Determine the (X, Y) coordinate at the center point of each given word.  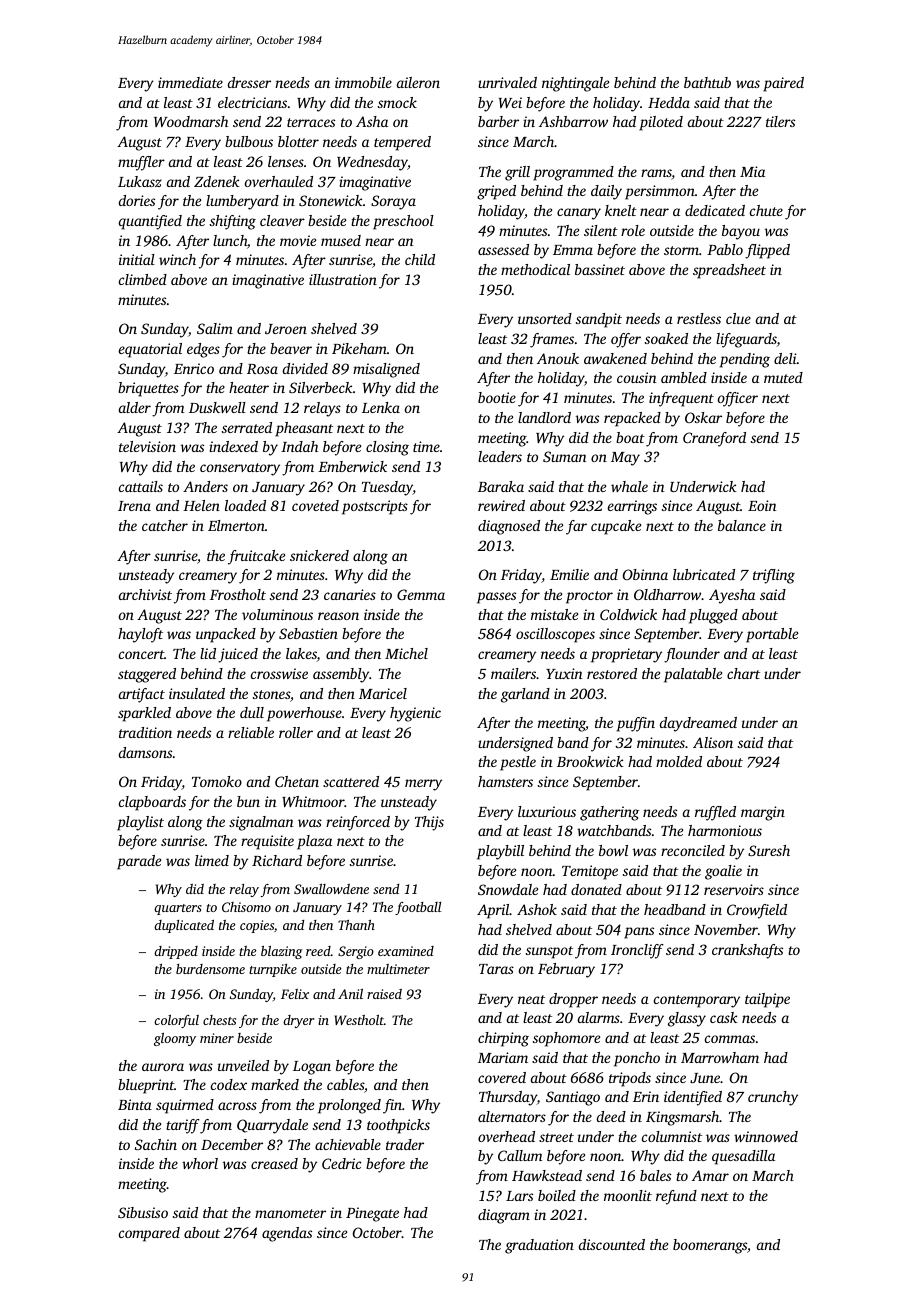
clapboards (152, 803)
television (147, 446)
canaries (350, 594)
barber (498, 121)
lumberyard (242, 202)
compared (149, 1234)
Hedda (669, 102)
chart (743, 673)
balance (742, 525)
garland (525, 695)
